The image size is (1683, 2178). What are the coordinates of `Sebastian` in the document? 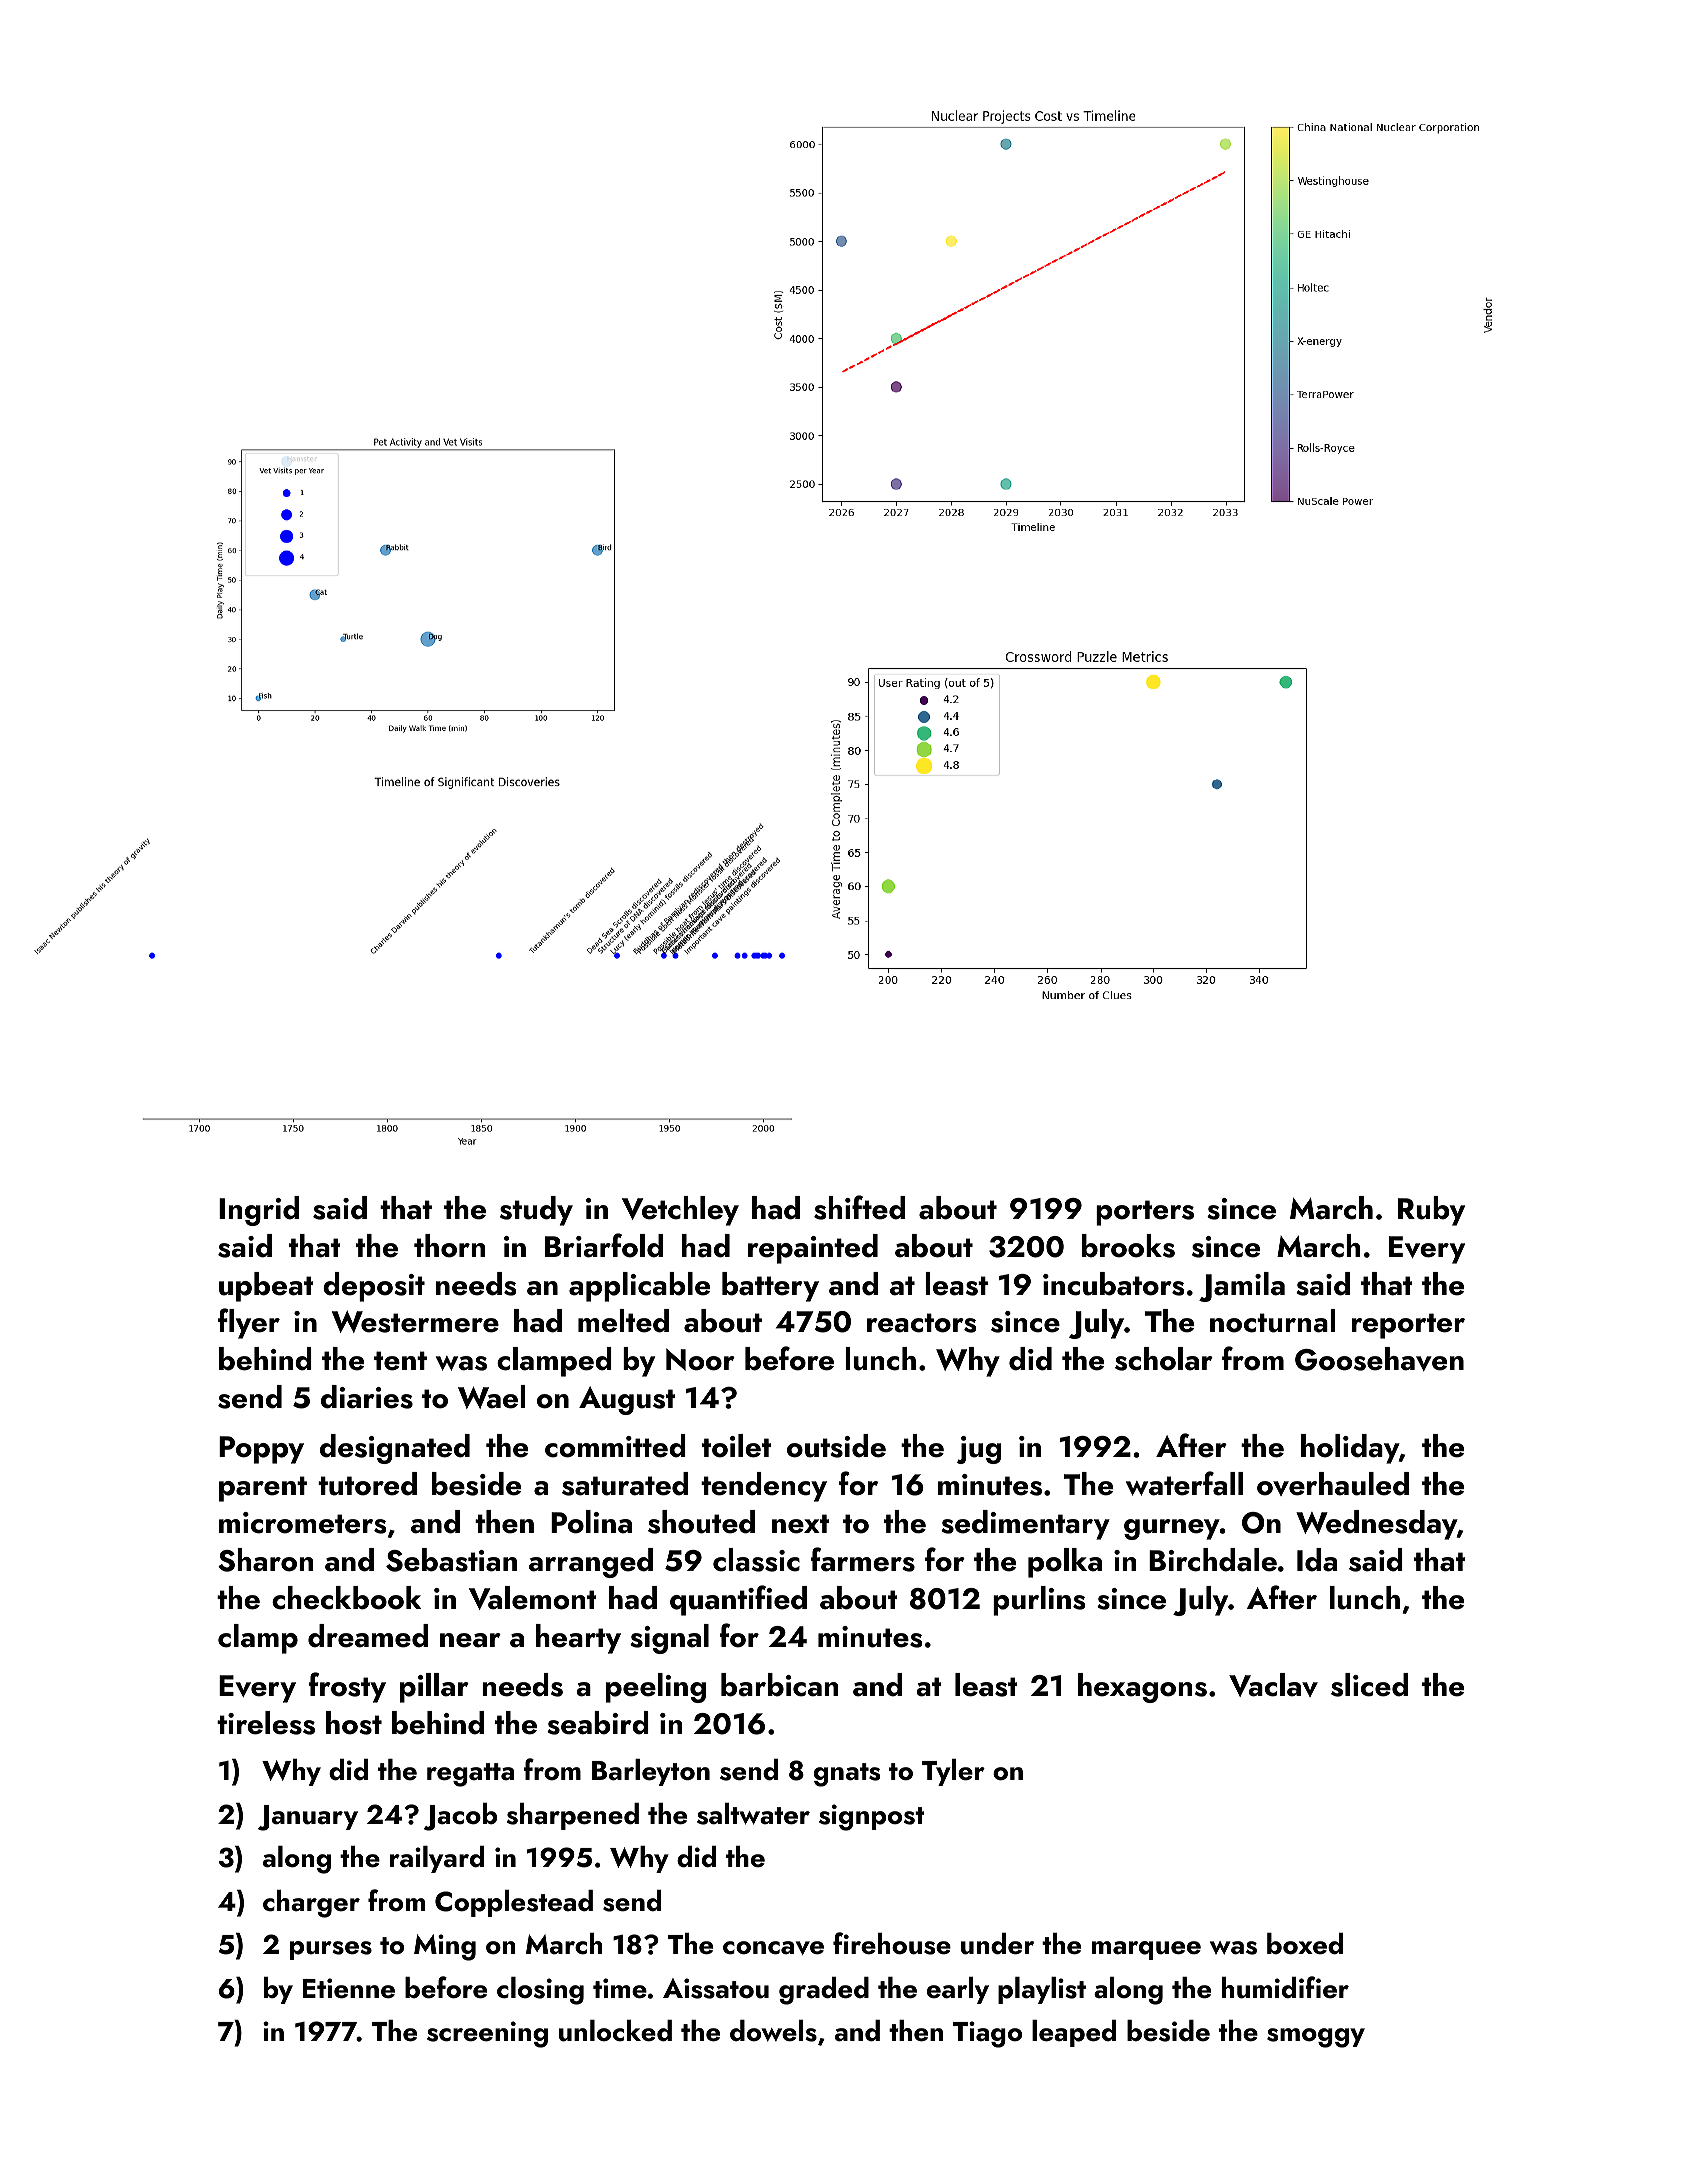 It's located at (451, 1560).
